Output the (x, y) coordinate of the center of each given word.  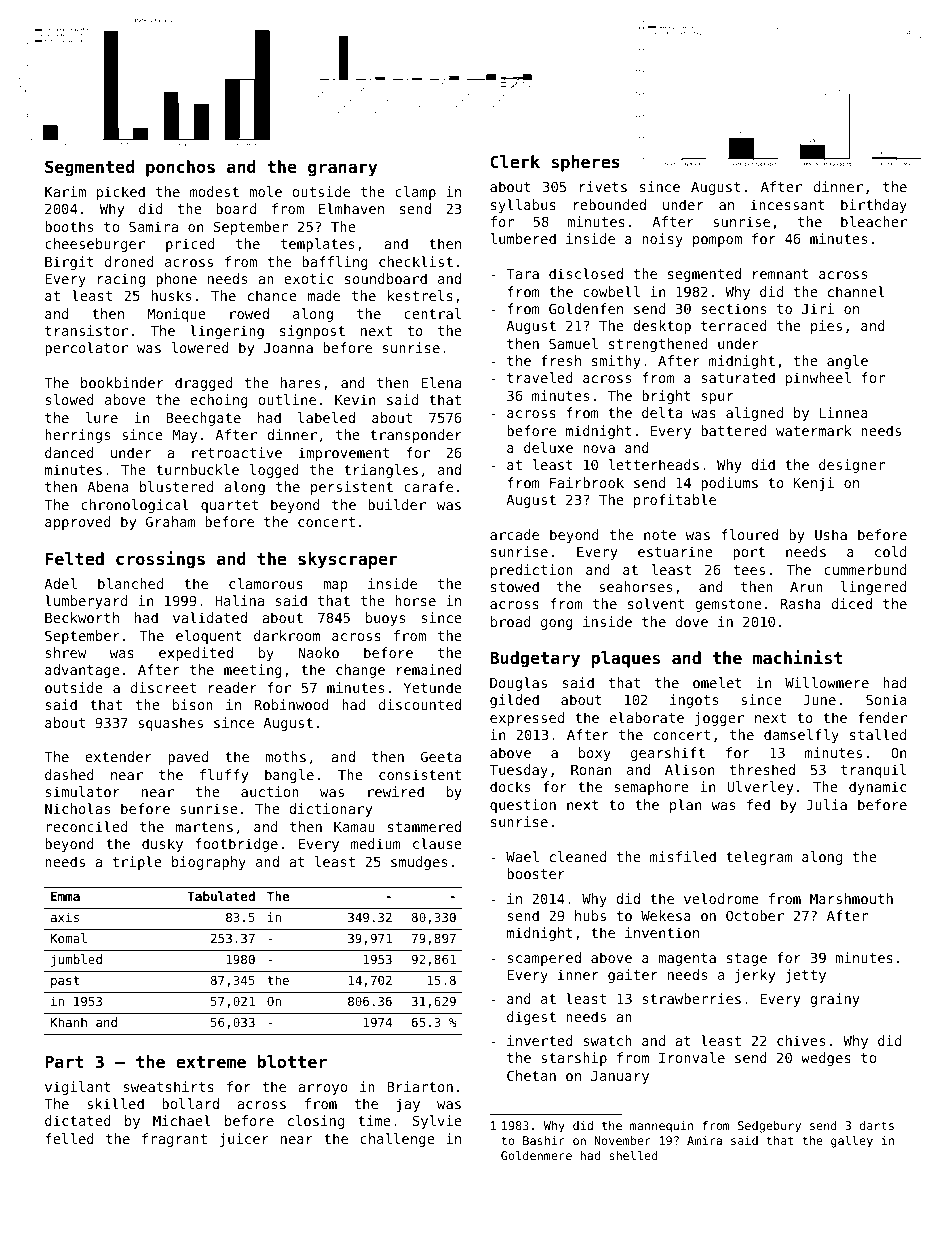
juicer (244, 1140)
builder (397, 504)
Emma (65, 896)
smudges (419, 863)
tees (749, 570)
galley (852, 1142)
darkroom (287, 635)
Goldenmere (536, 1155)
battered (734, 430)
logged (274, 471)
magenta (687, 959)
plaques (625, 659)
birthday (874, 206)
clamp (415, 193)
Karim (65, 191)
